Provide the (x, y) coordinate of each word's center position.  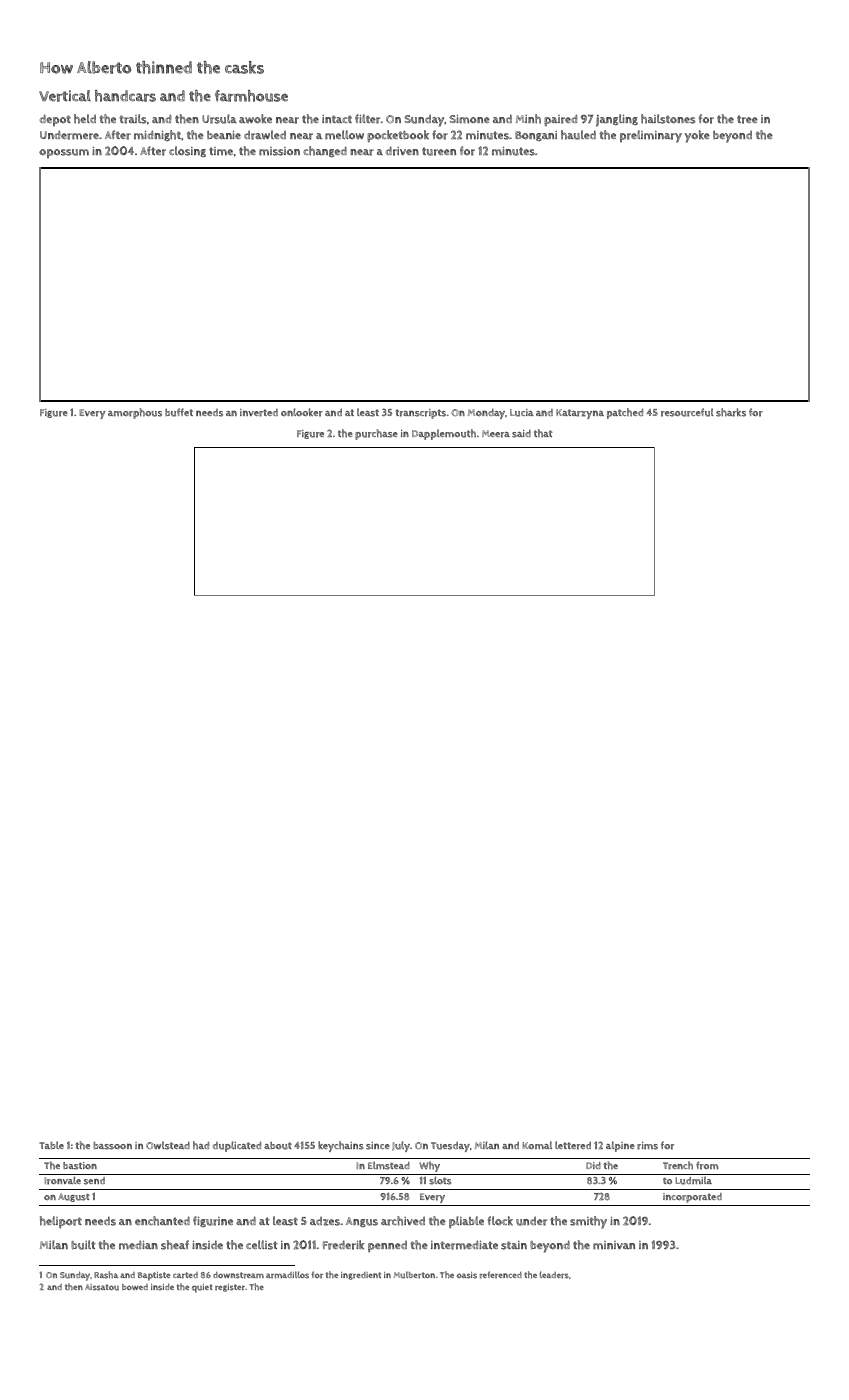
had (201, 1145)
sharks (731, 412)
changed (325, 151)
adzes (325, 1221)
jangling (617, 120)
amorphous (135, 413)
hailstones (668, 119)
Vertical (65, 96)
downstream (238, 1275)
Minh (528, 119)
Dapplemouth (444, 434)
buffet (179, 412)
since (378, 1146)
